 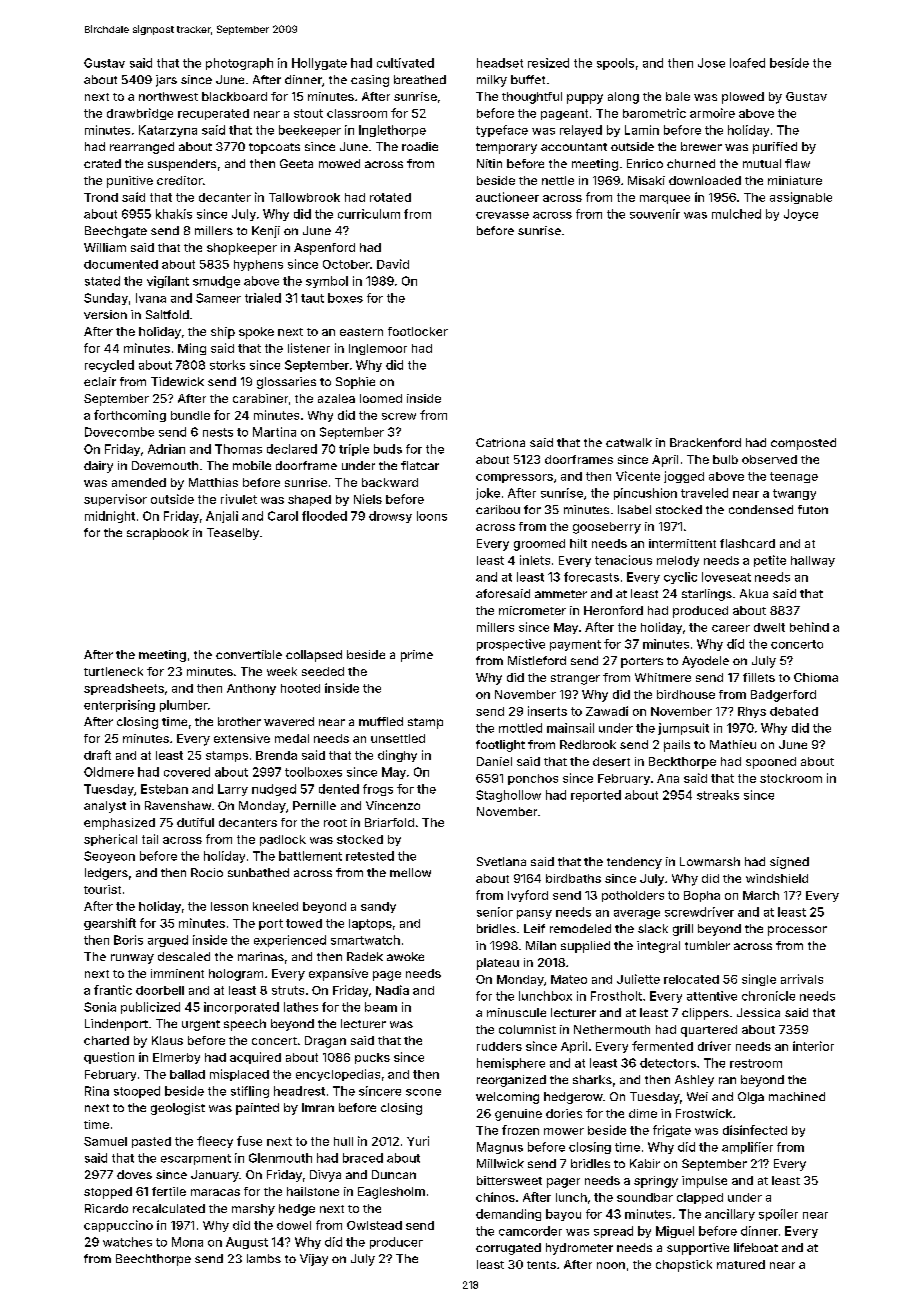 I want to click on descaled, so click(x=184, y=956).
